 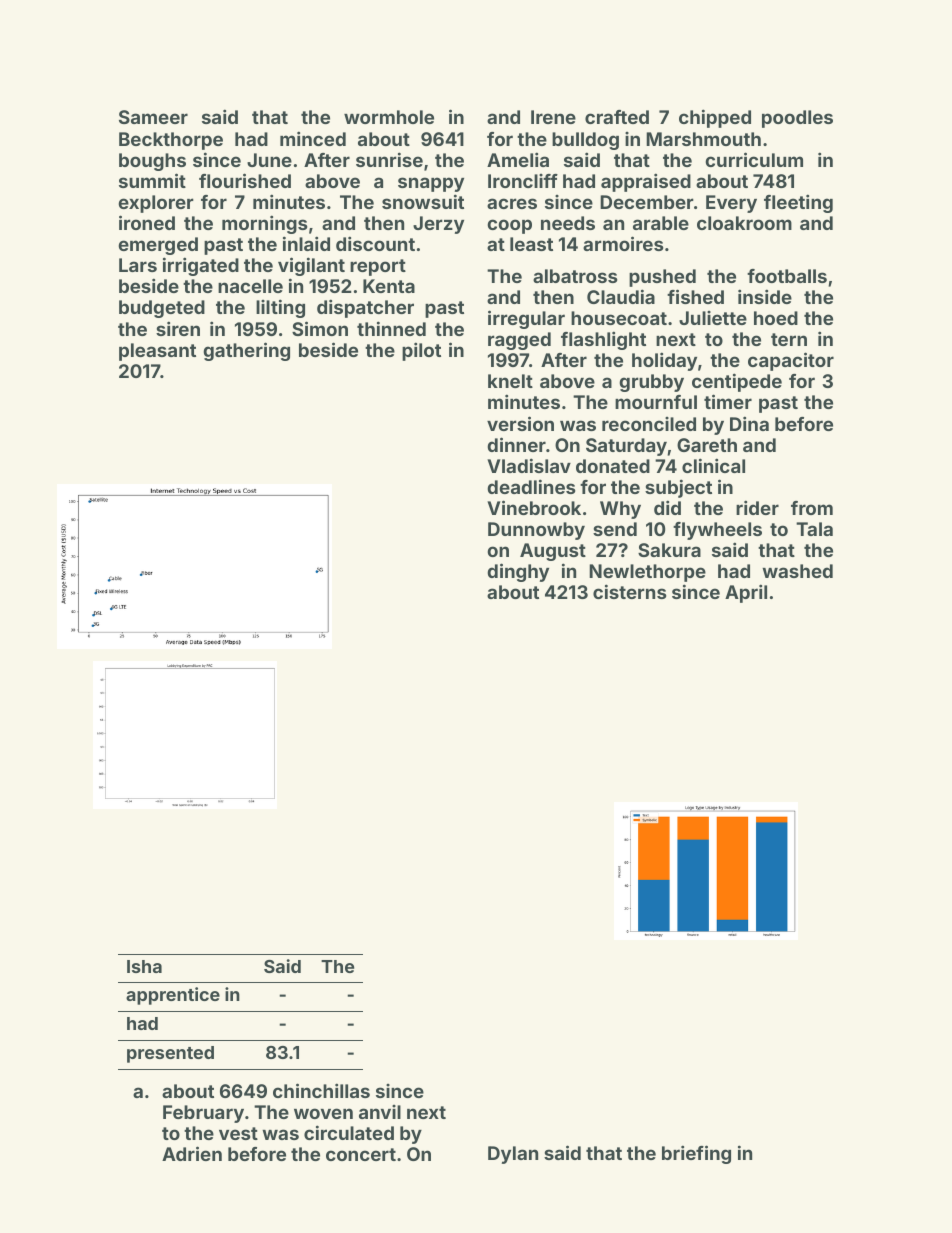 I want to click on Dunnowby, so click(x=536, y=531).
